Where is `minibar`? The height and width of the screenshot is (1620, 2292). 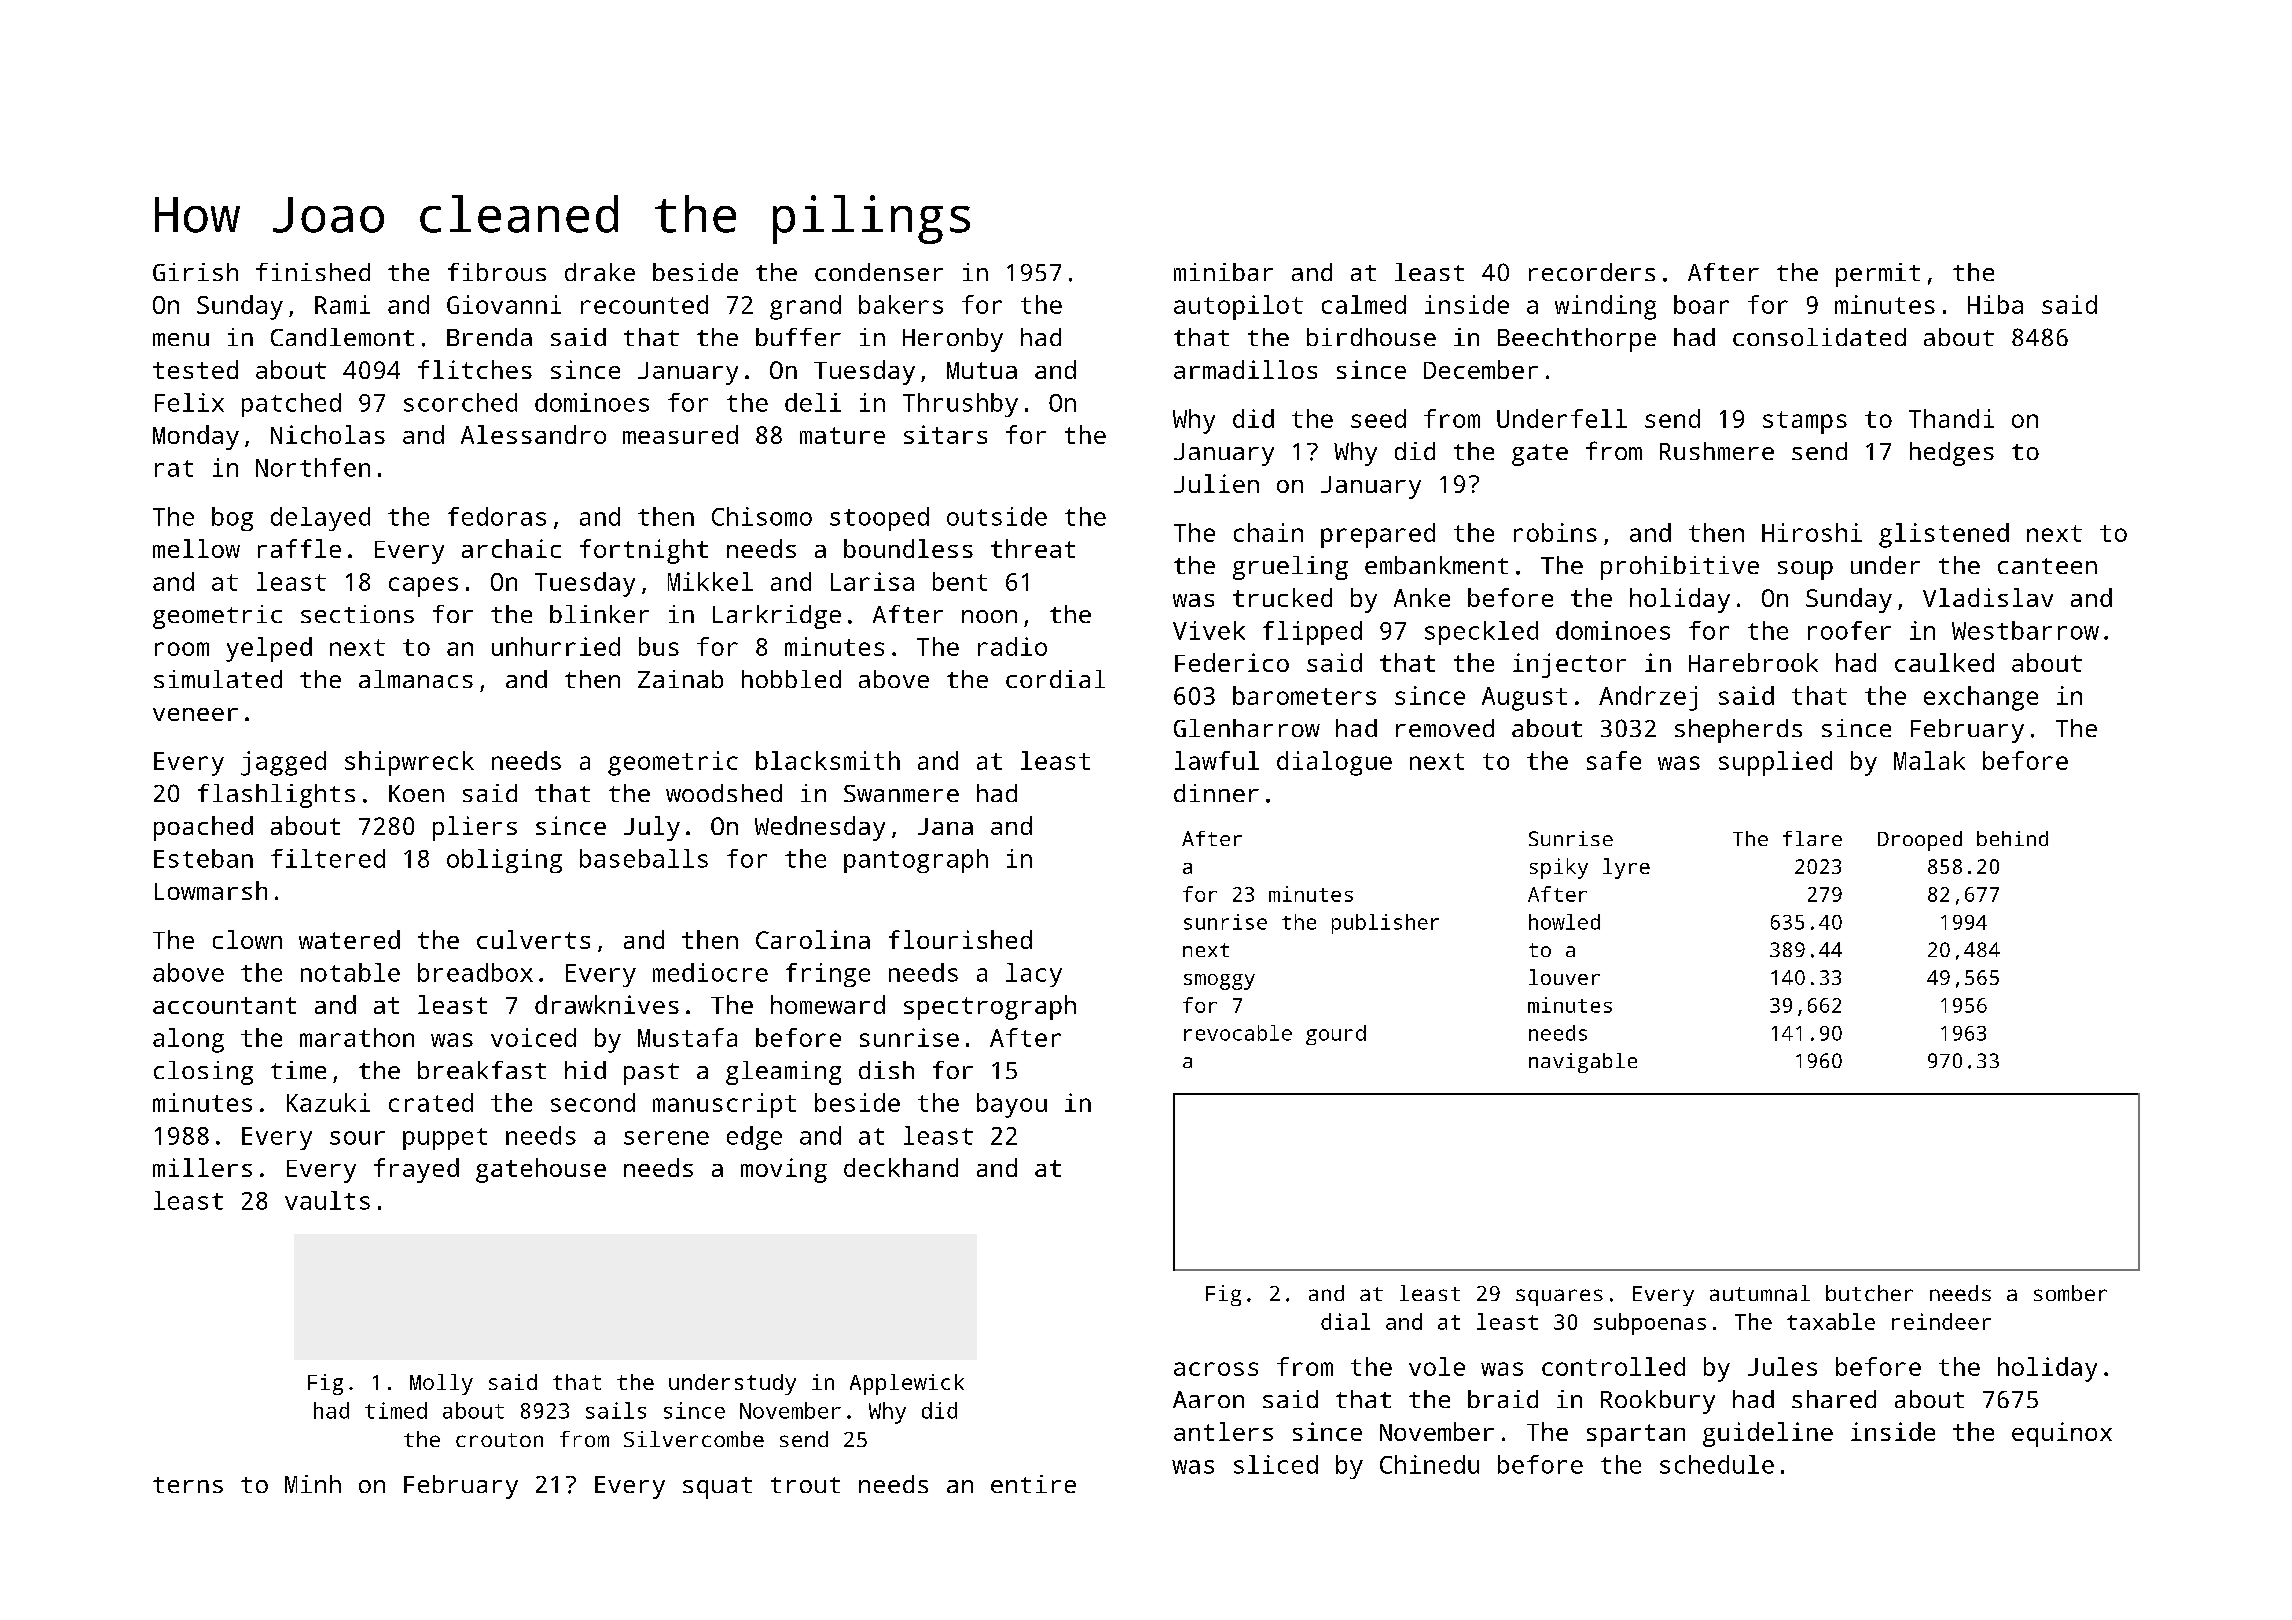
minibar is located at coordinates (1223, 272).
